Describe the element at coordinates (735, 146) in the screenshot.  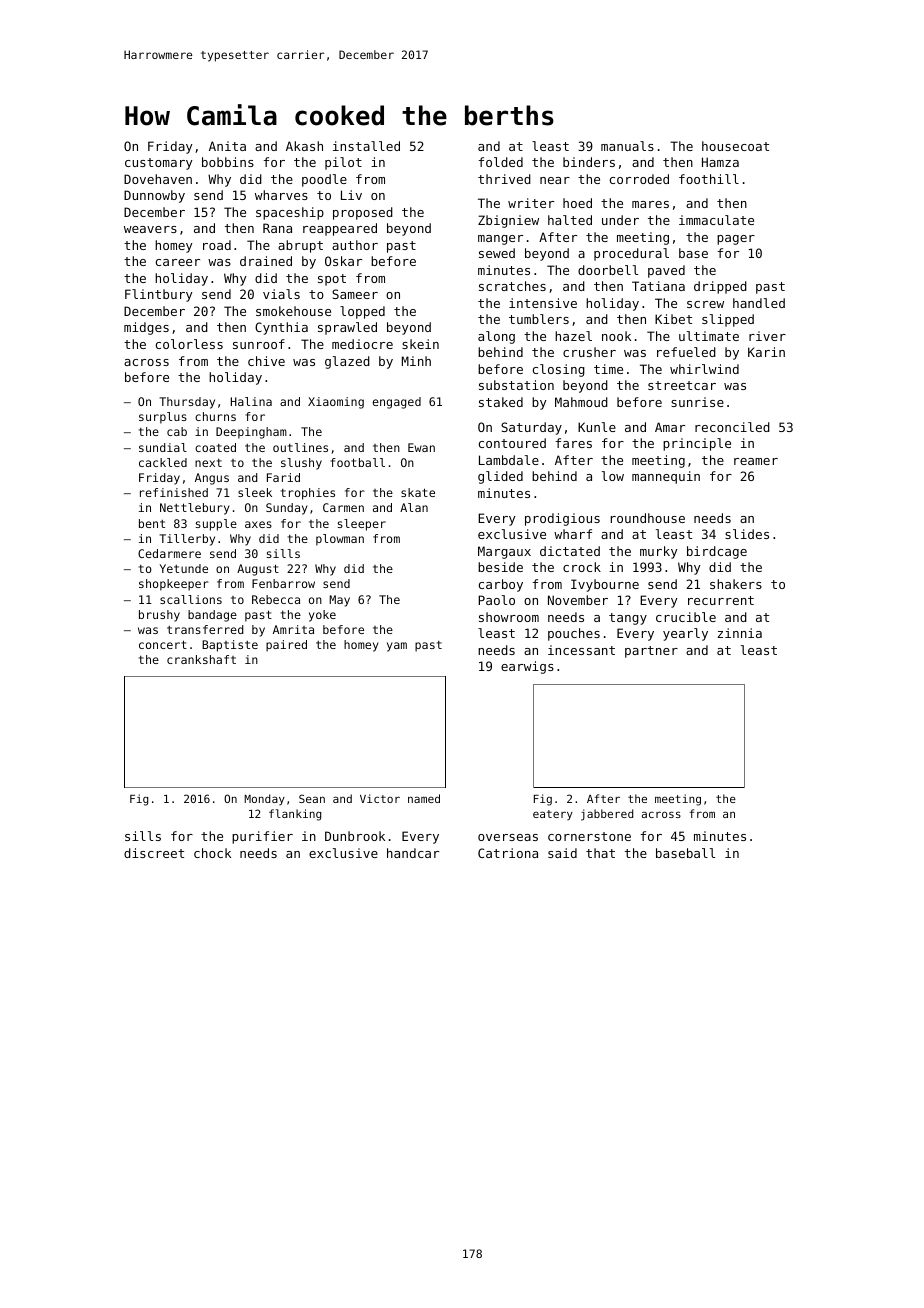
I see `housecoat` at that location.
